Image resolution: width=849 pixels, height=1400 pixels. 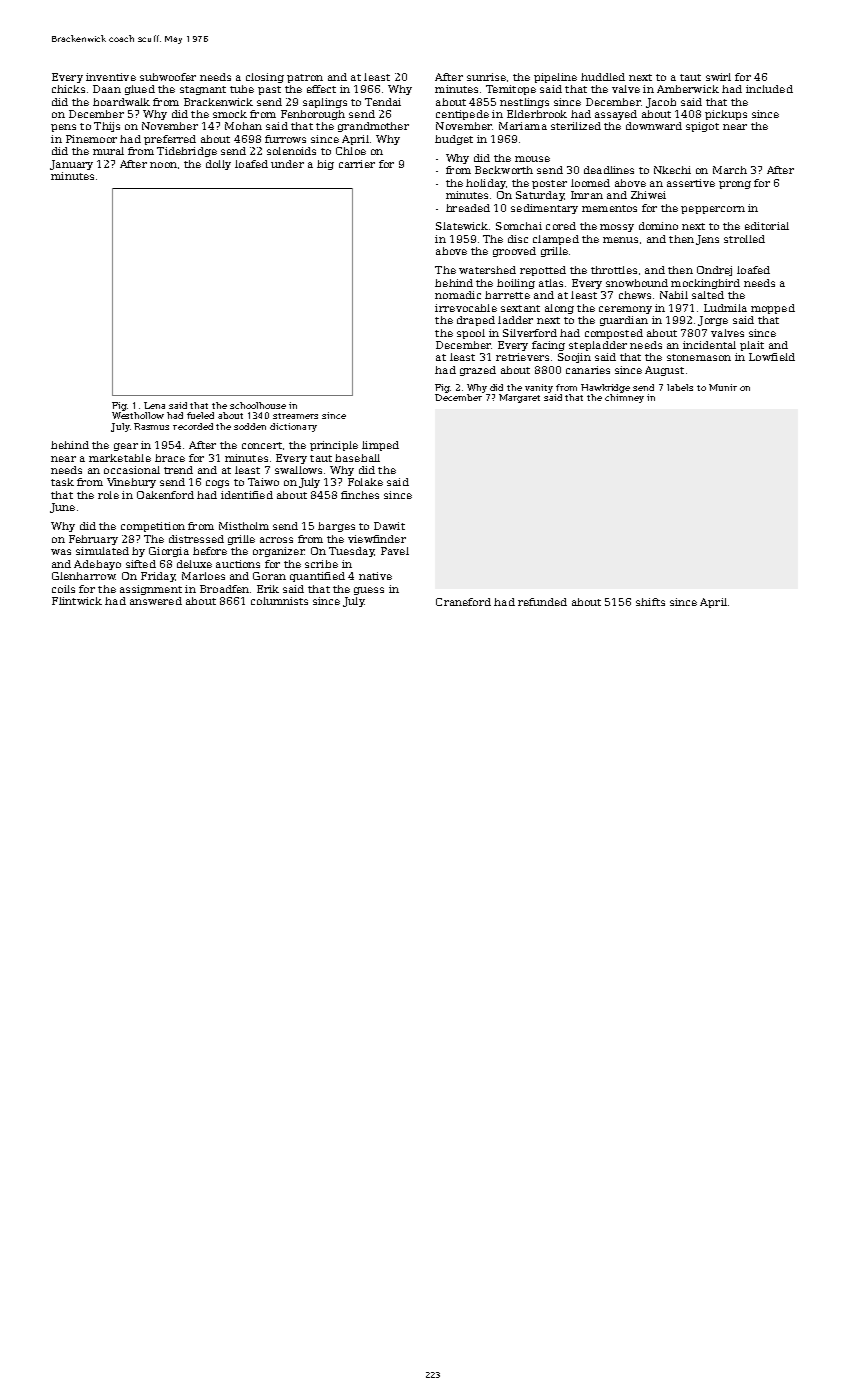 I want to click on plait, so click(x=752, y=346).
